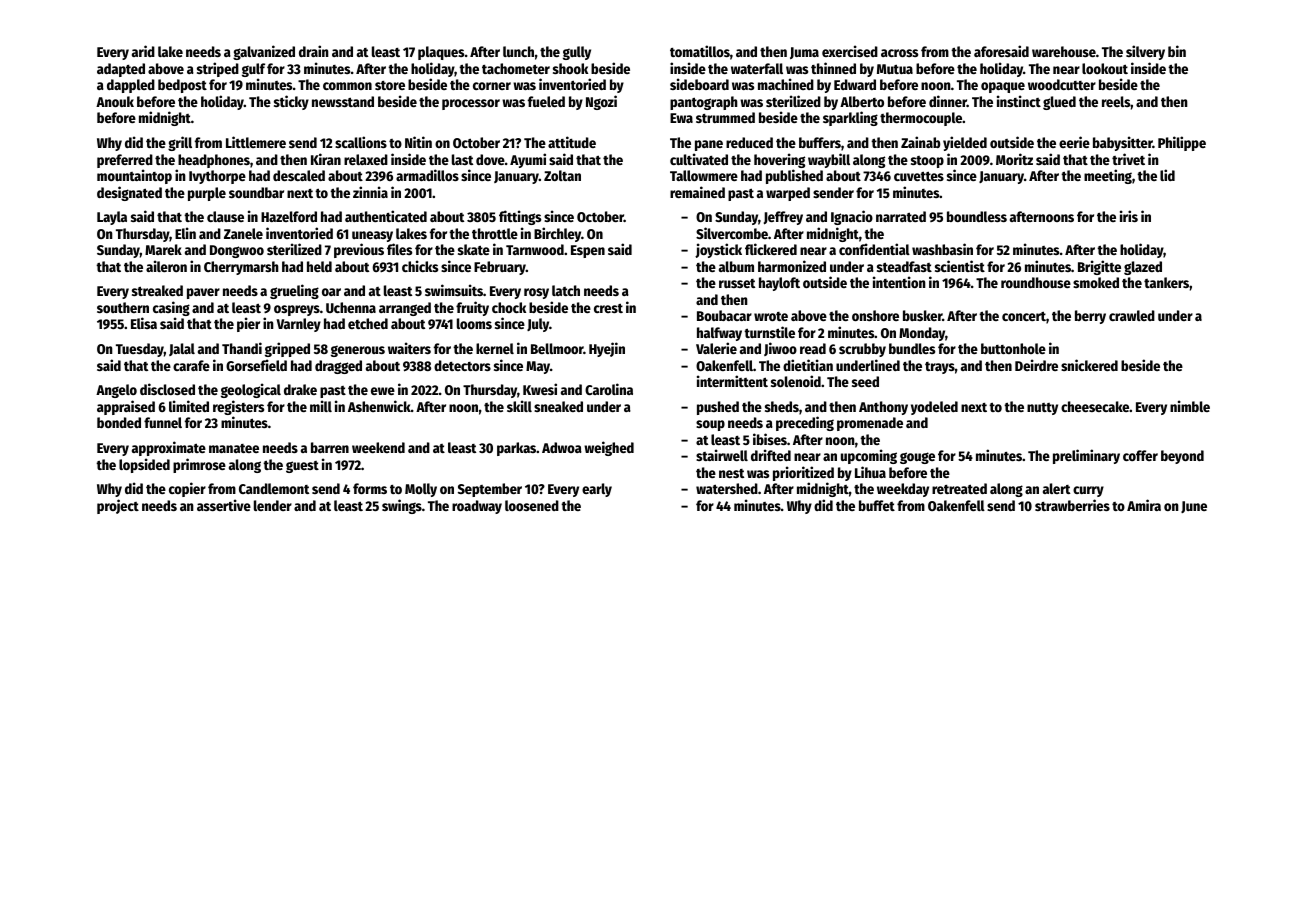 The height and width of the image is (924, 1308). I want to click on swings, so click(402, 506).
